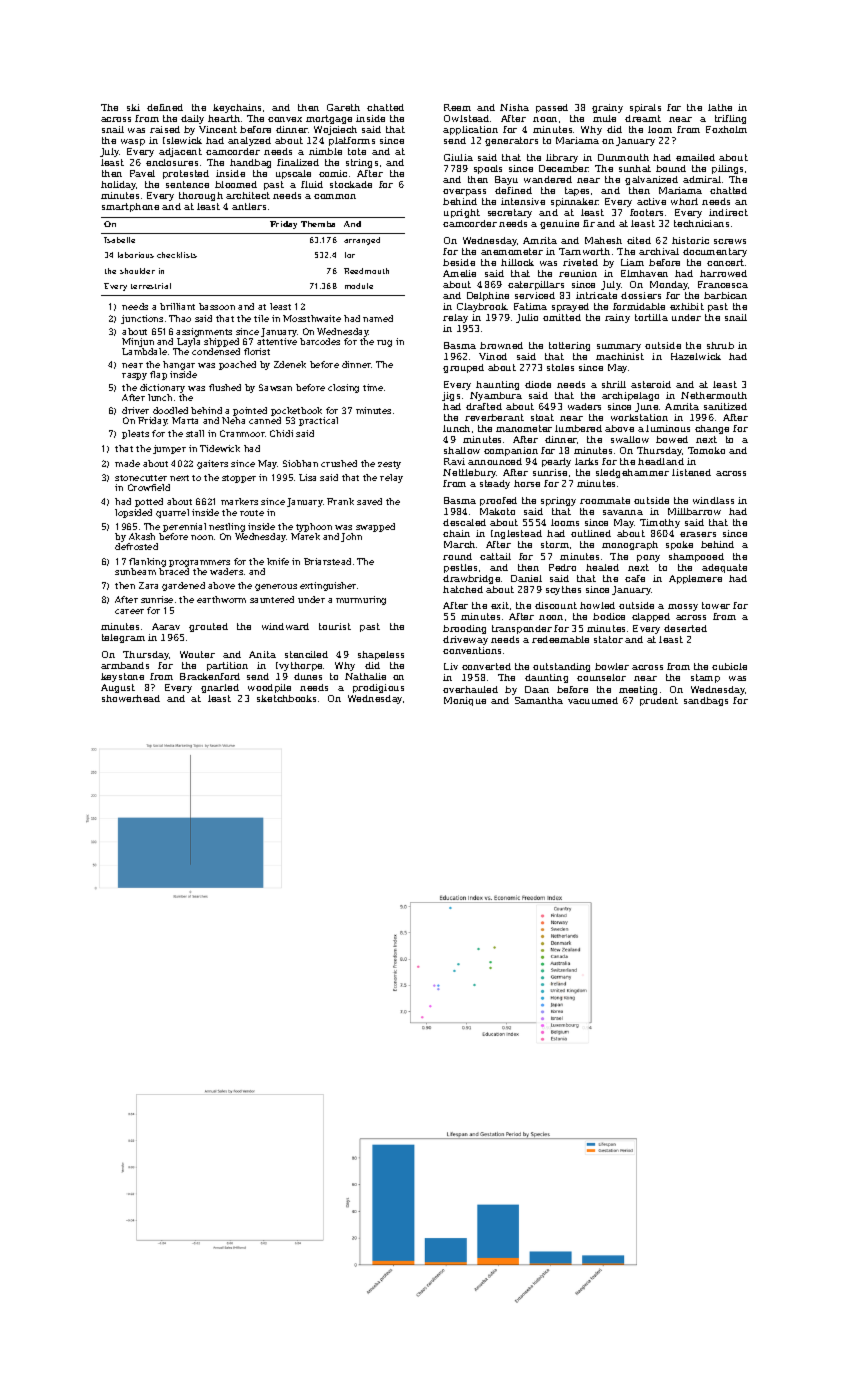 The width and height of the page is (849, 1400). Describe the element at coordinates (451, 396) in the page. I see `jigs` at that location.
